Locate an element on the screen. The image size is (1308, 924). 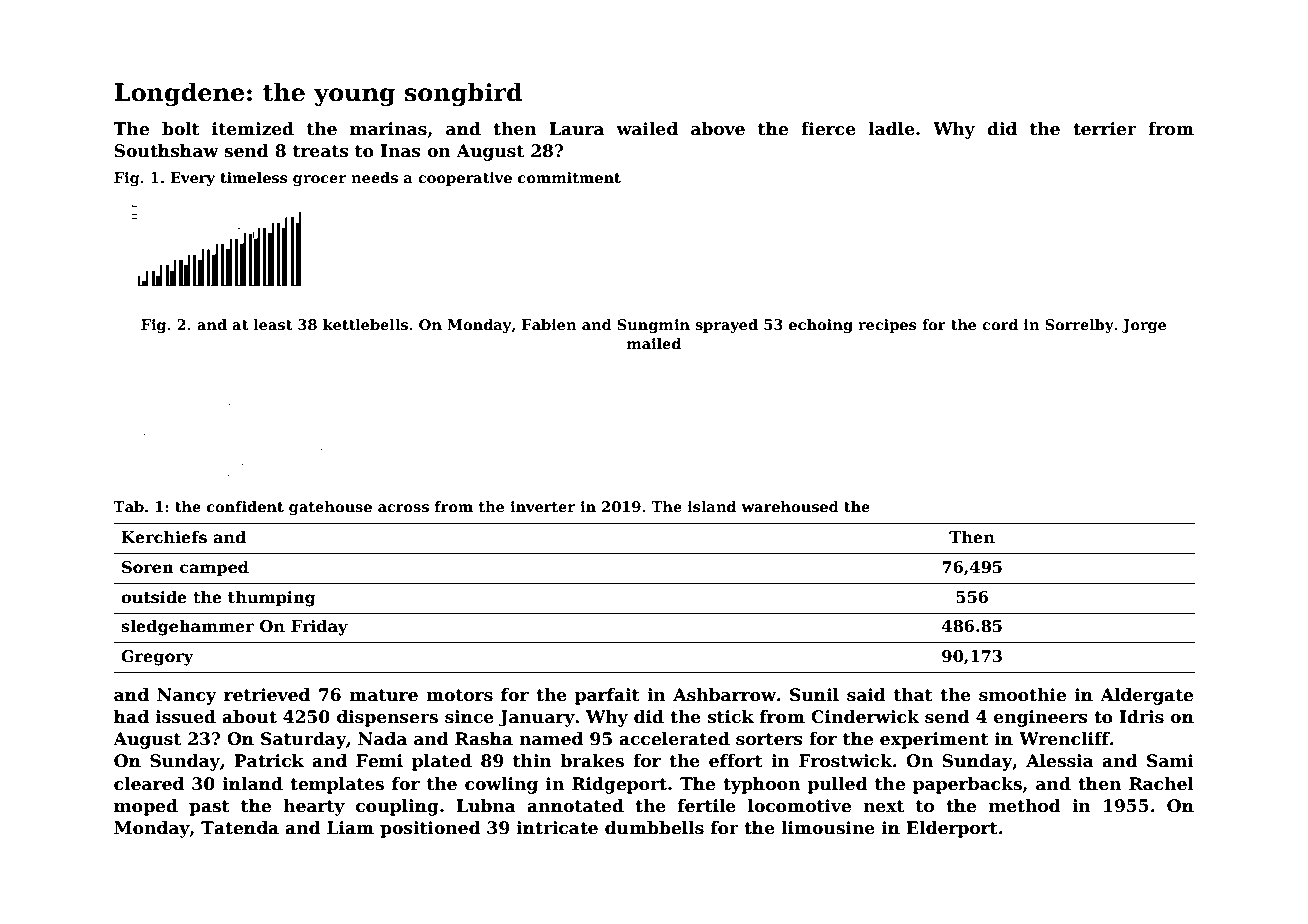
Fabien is located at coordinates (549, 324).
